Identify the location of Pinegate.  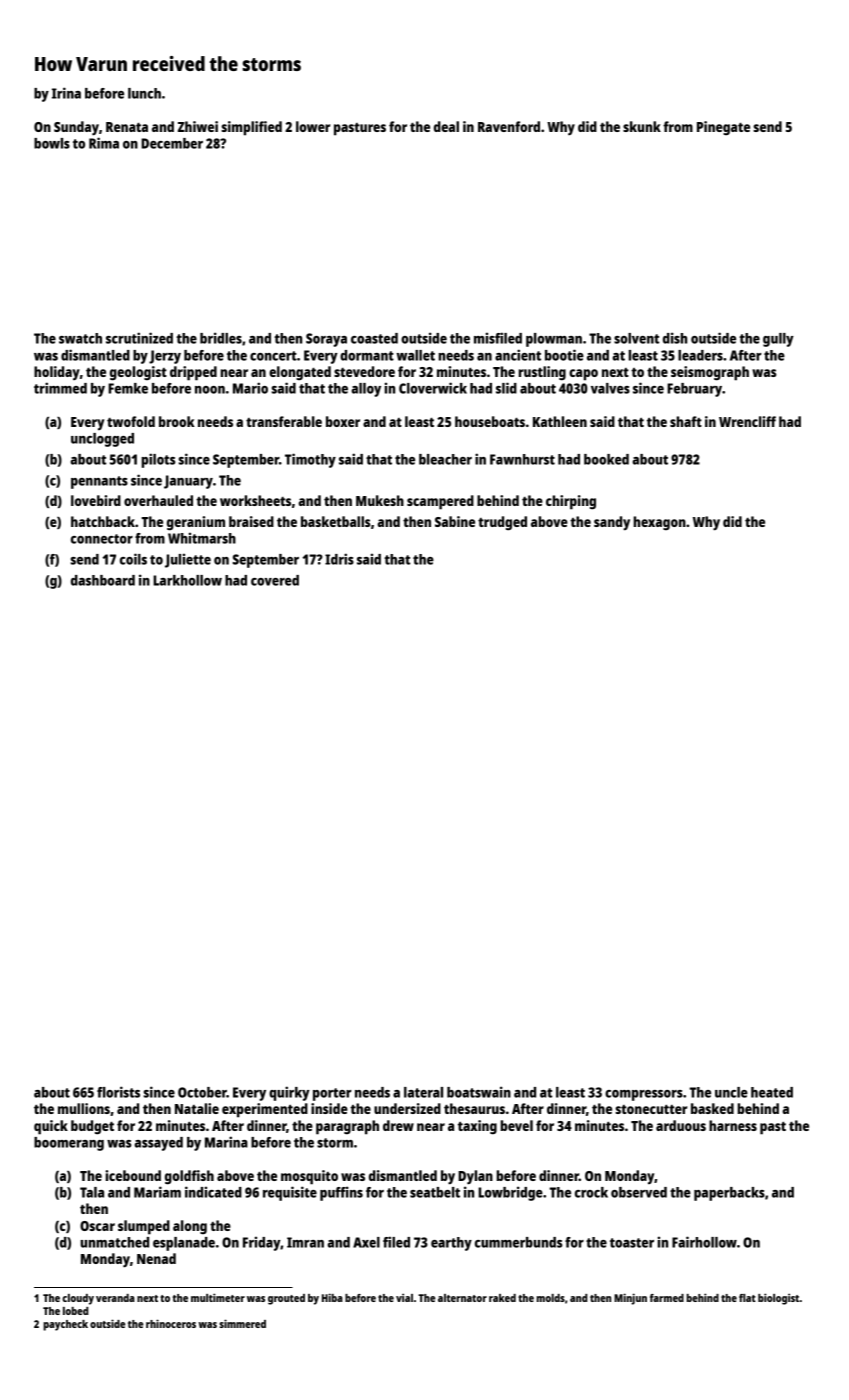
(723, 128).
